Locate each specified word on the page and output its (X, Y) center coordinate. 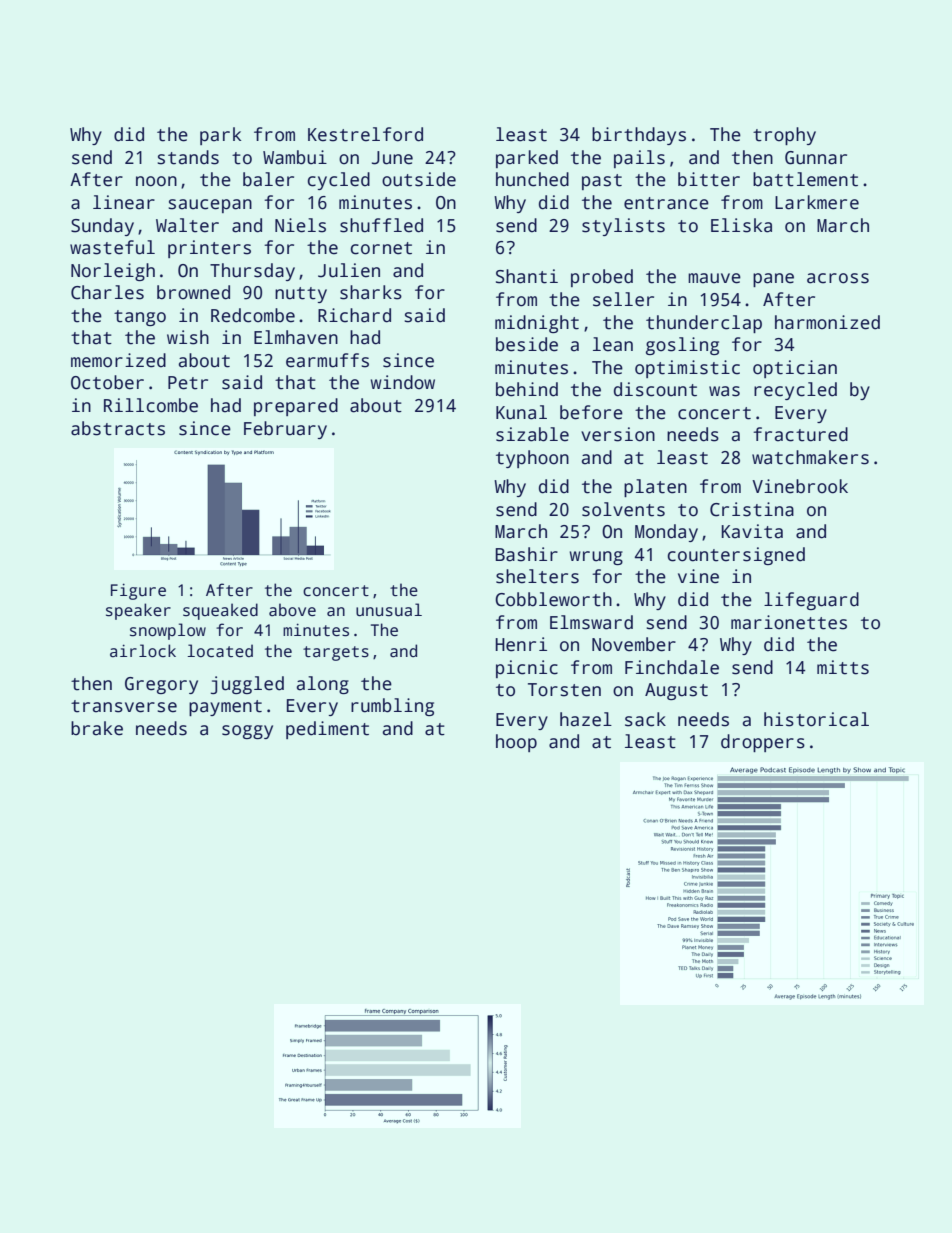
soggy (247, 732)
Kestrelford (365, 134)
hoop (516, 743)
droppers (763, 743)
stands (188, 157)
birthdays (639, 136)
